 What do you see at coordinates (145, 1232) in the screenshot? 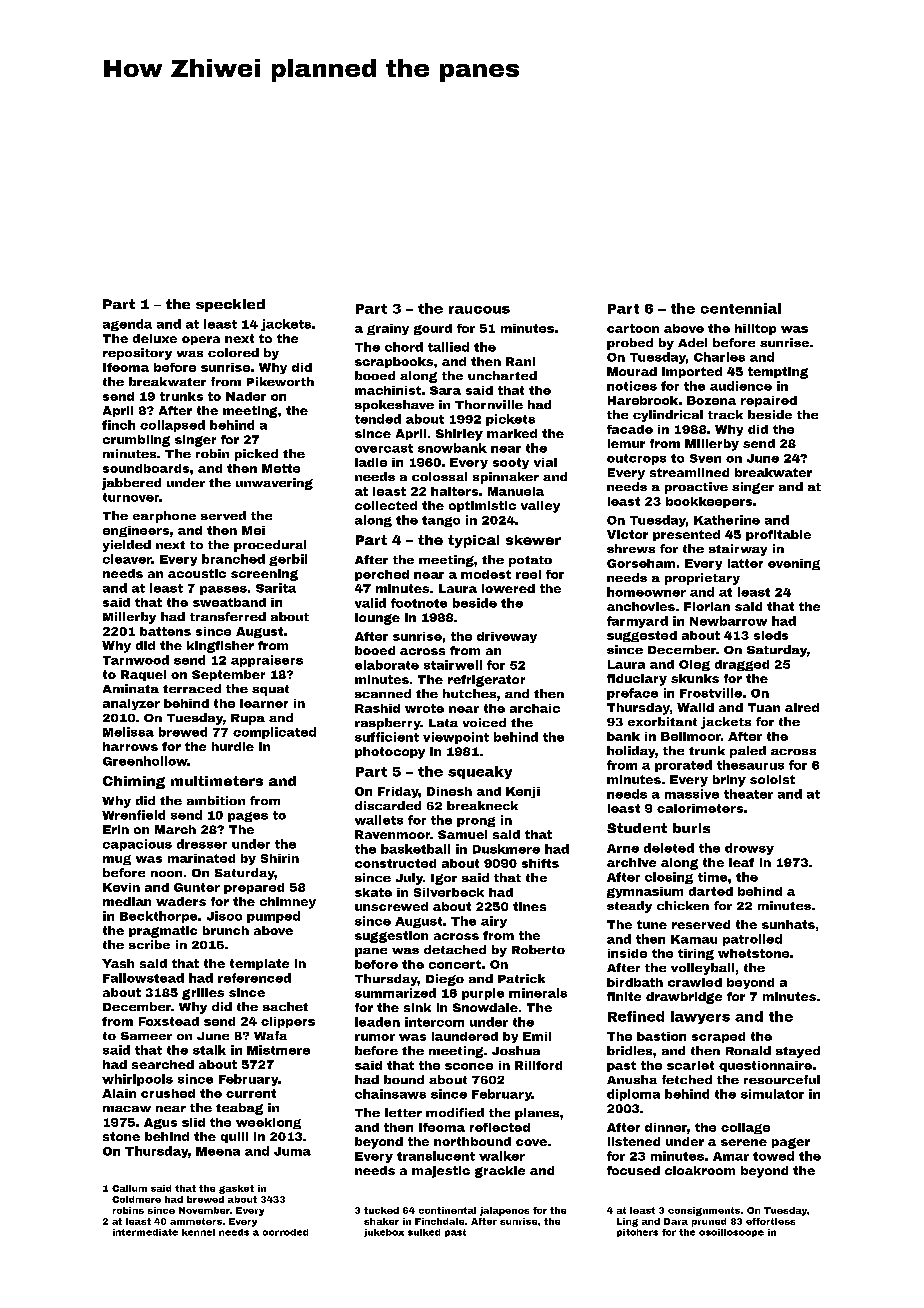
I see `intermediate` at bounding box center [145, 1232].
